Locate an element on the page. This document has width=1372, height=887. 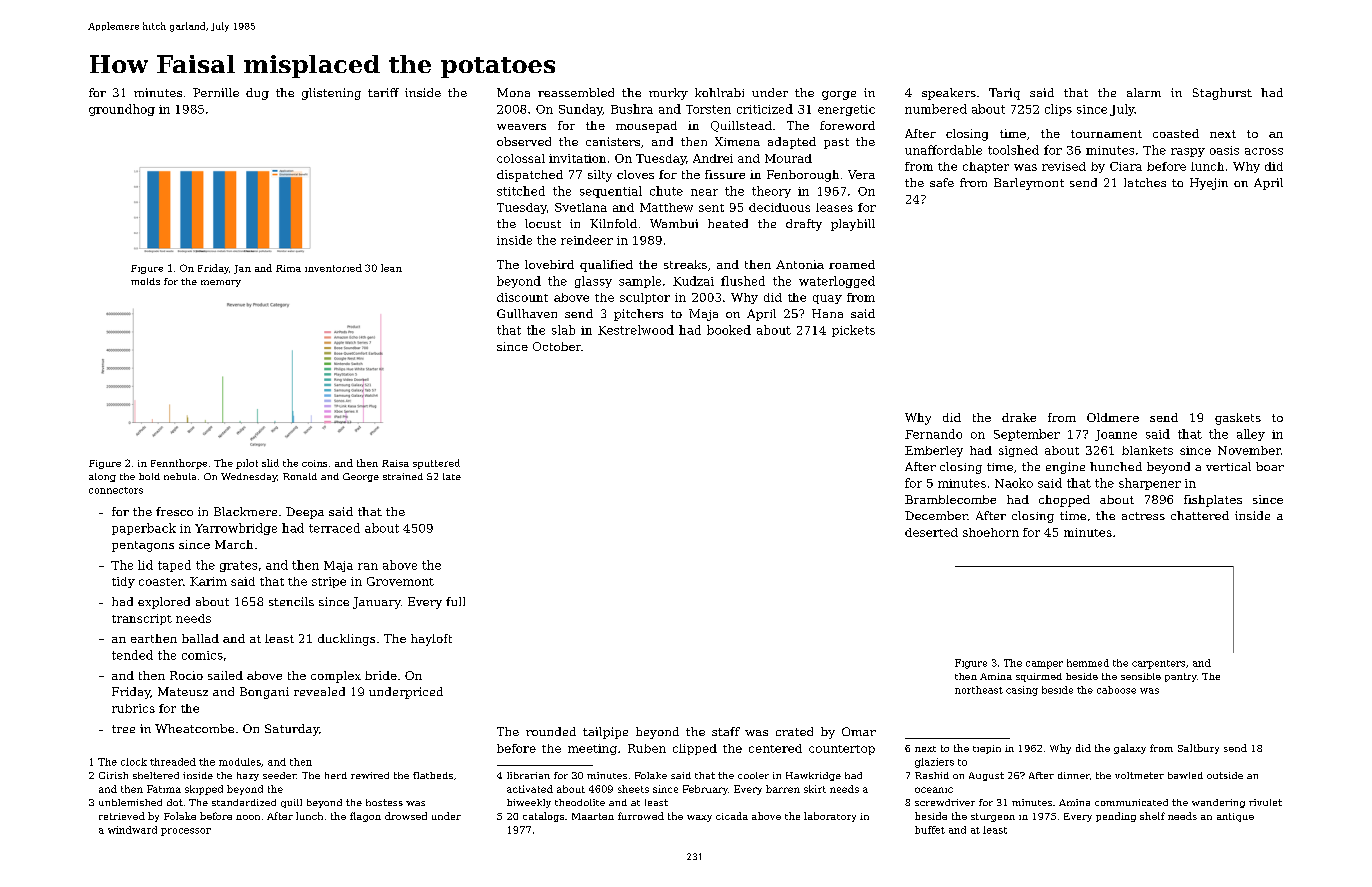
alarm is located at coordinates (1144, 92).
